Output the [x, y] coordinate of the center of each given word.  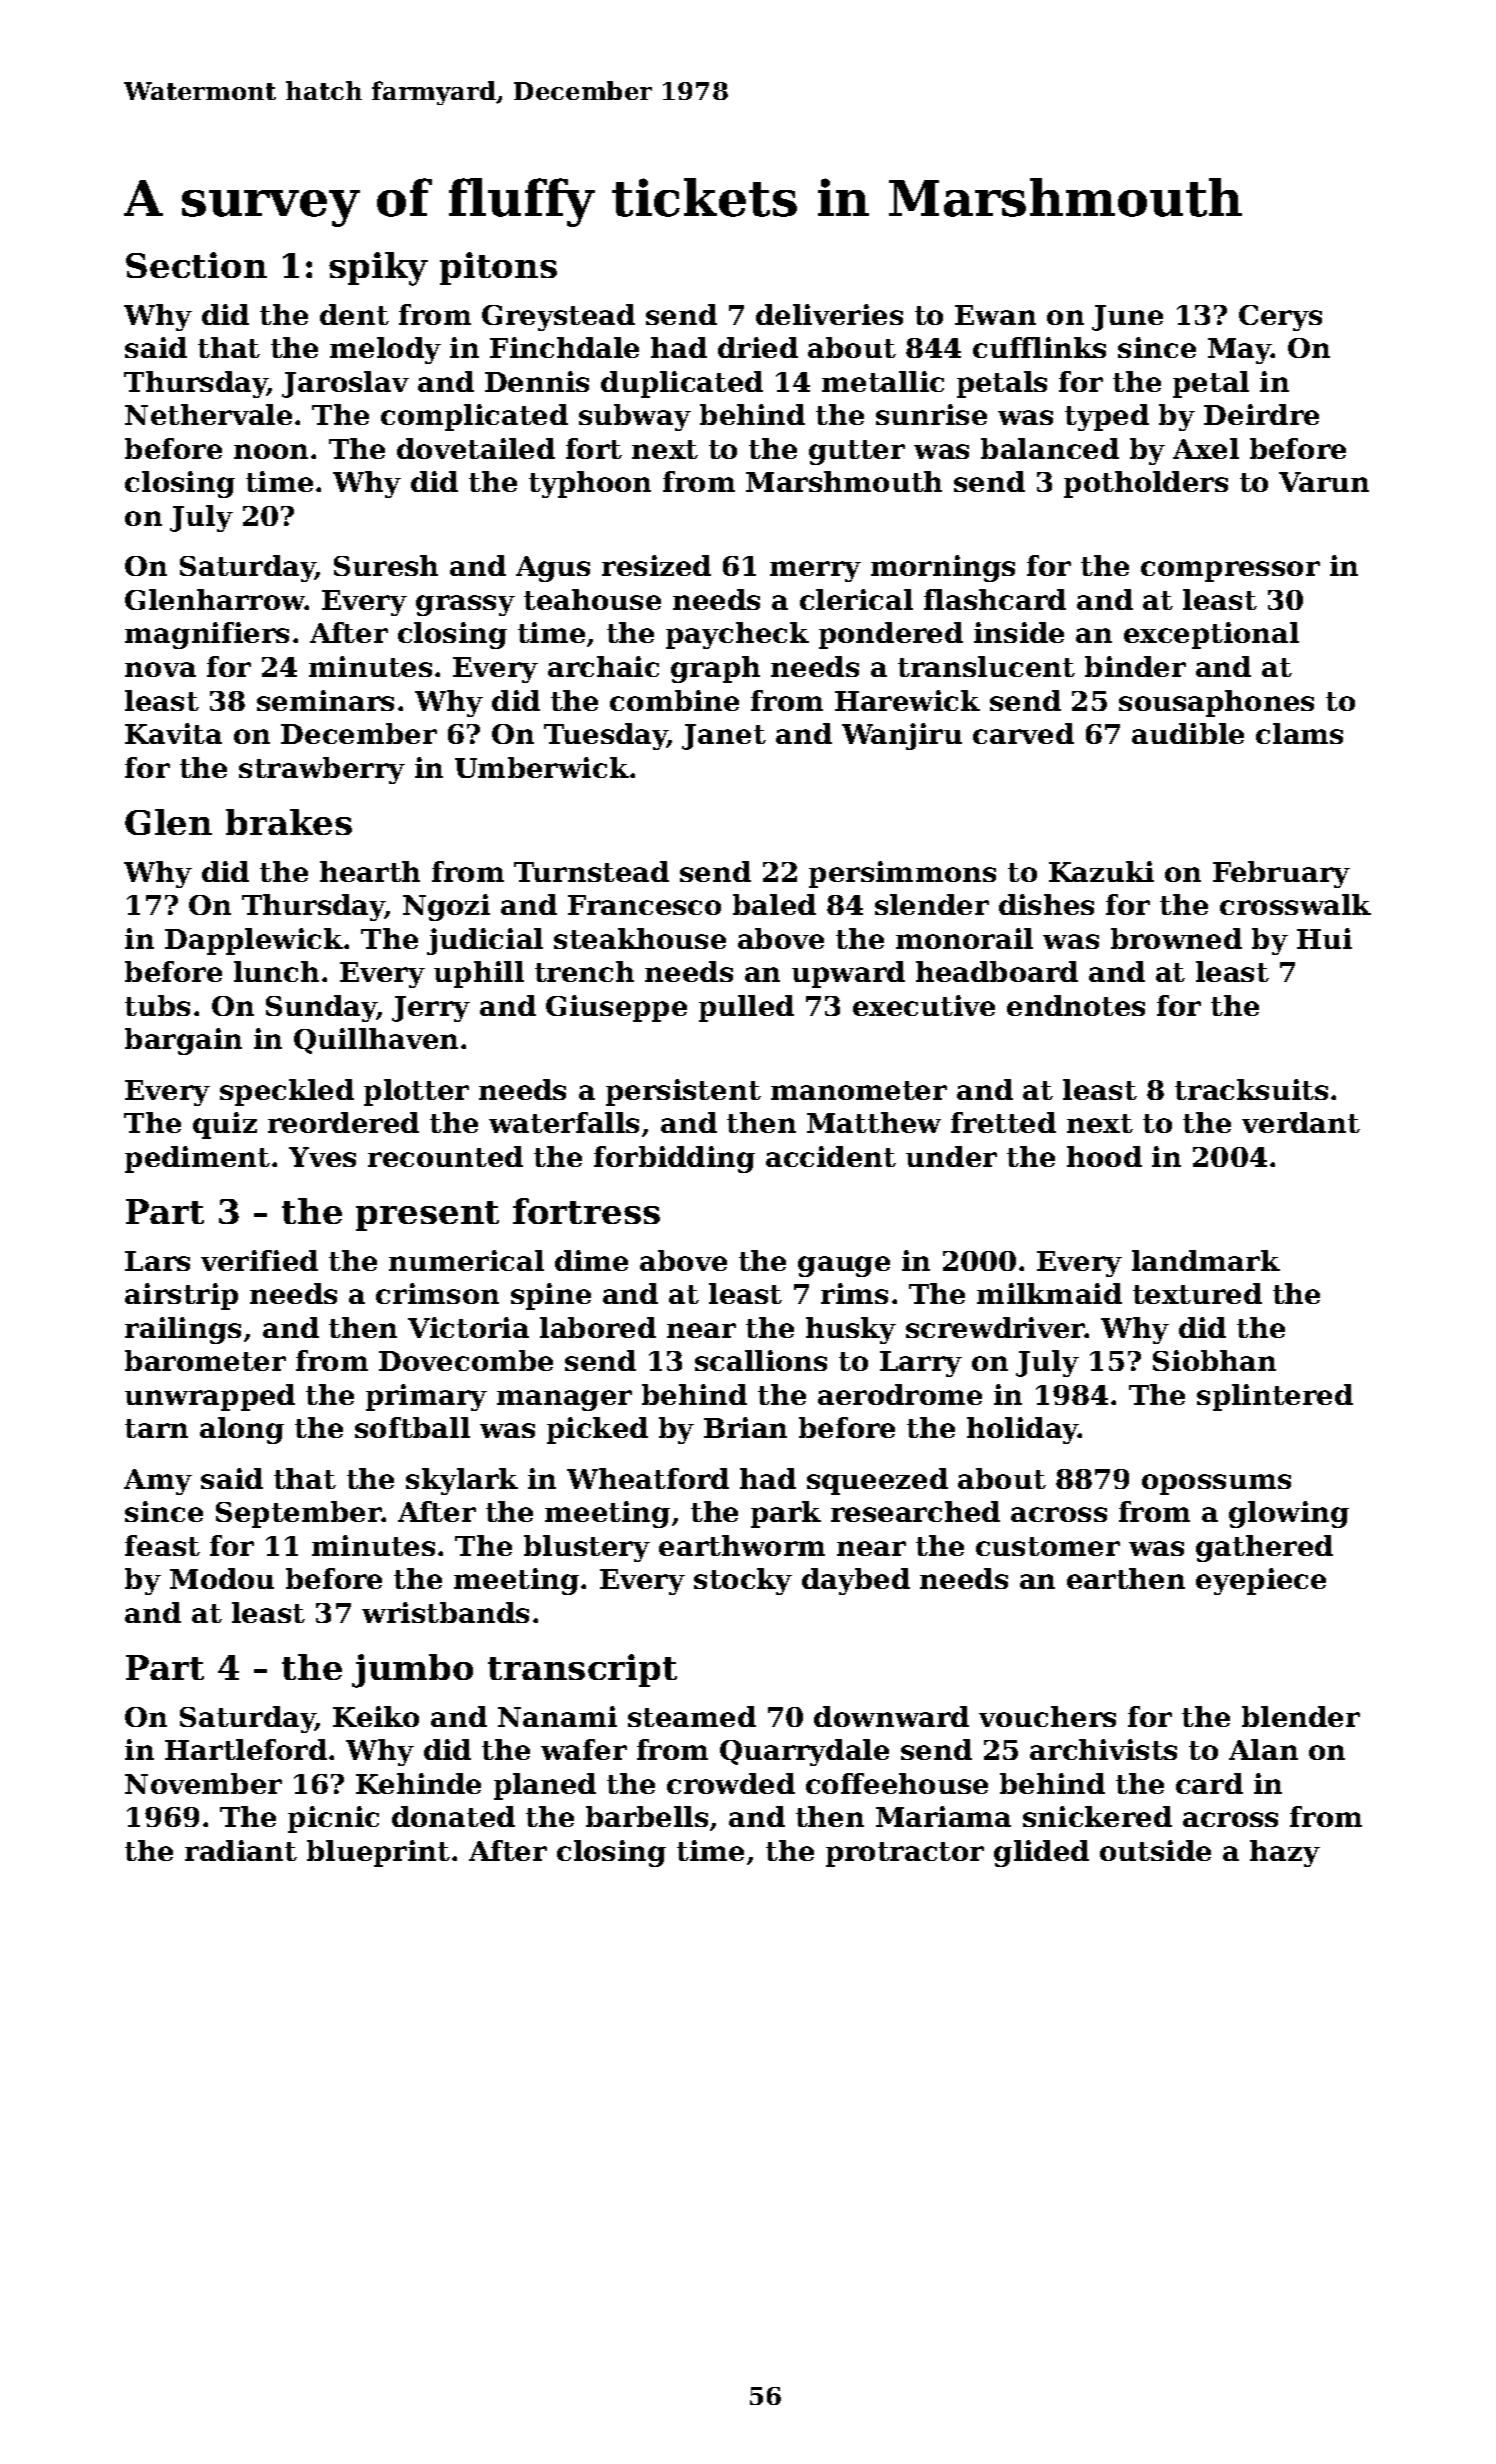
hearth [370, 871]
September [299, 1514]
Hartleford [246, 1749]
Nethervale [208, 414]
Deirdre [1261, 414]
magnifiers [207, 635]
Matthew [874, 1122]
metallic [883, 381]
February [1281, 874]
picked [597, 1430]
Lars [157, 1261]
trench [584, 971]
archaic [603, 666]
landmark [1206, 1260]
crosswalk [1295, 904]
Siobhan [1214, 1360]
